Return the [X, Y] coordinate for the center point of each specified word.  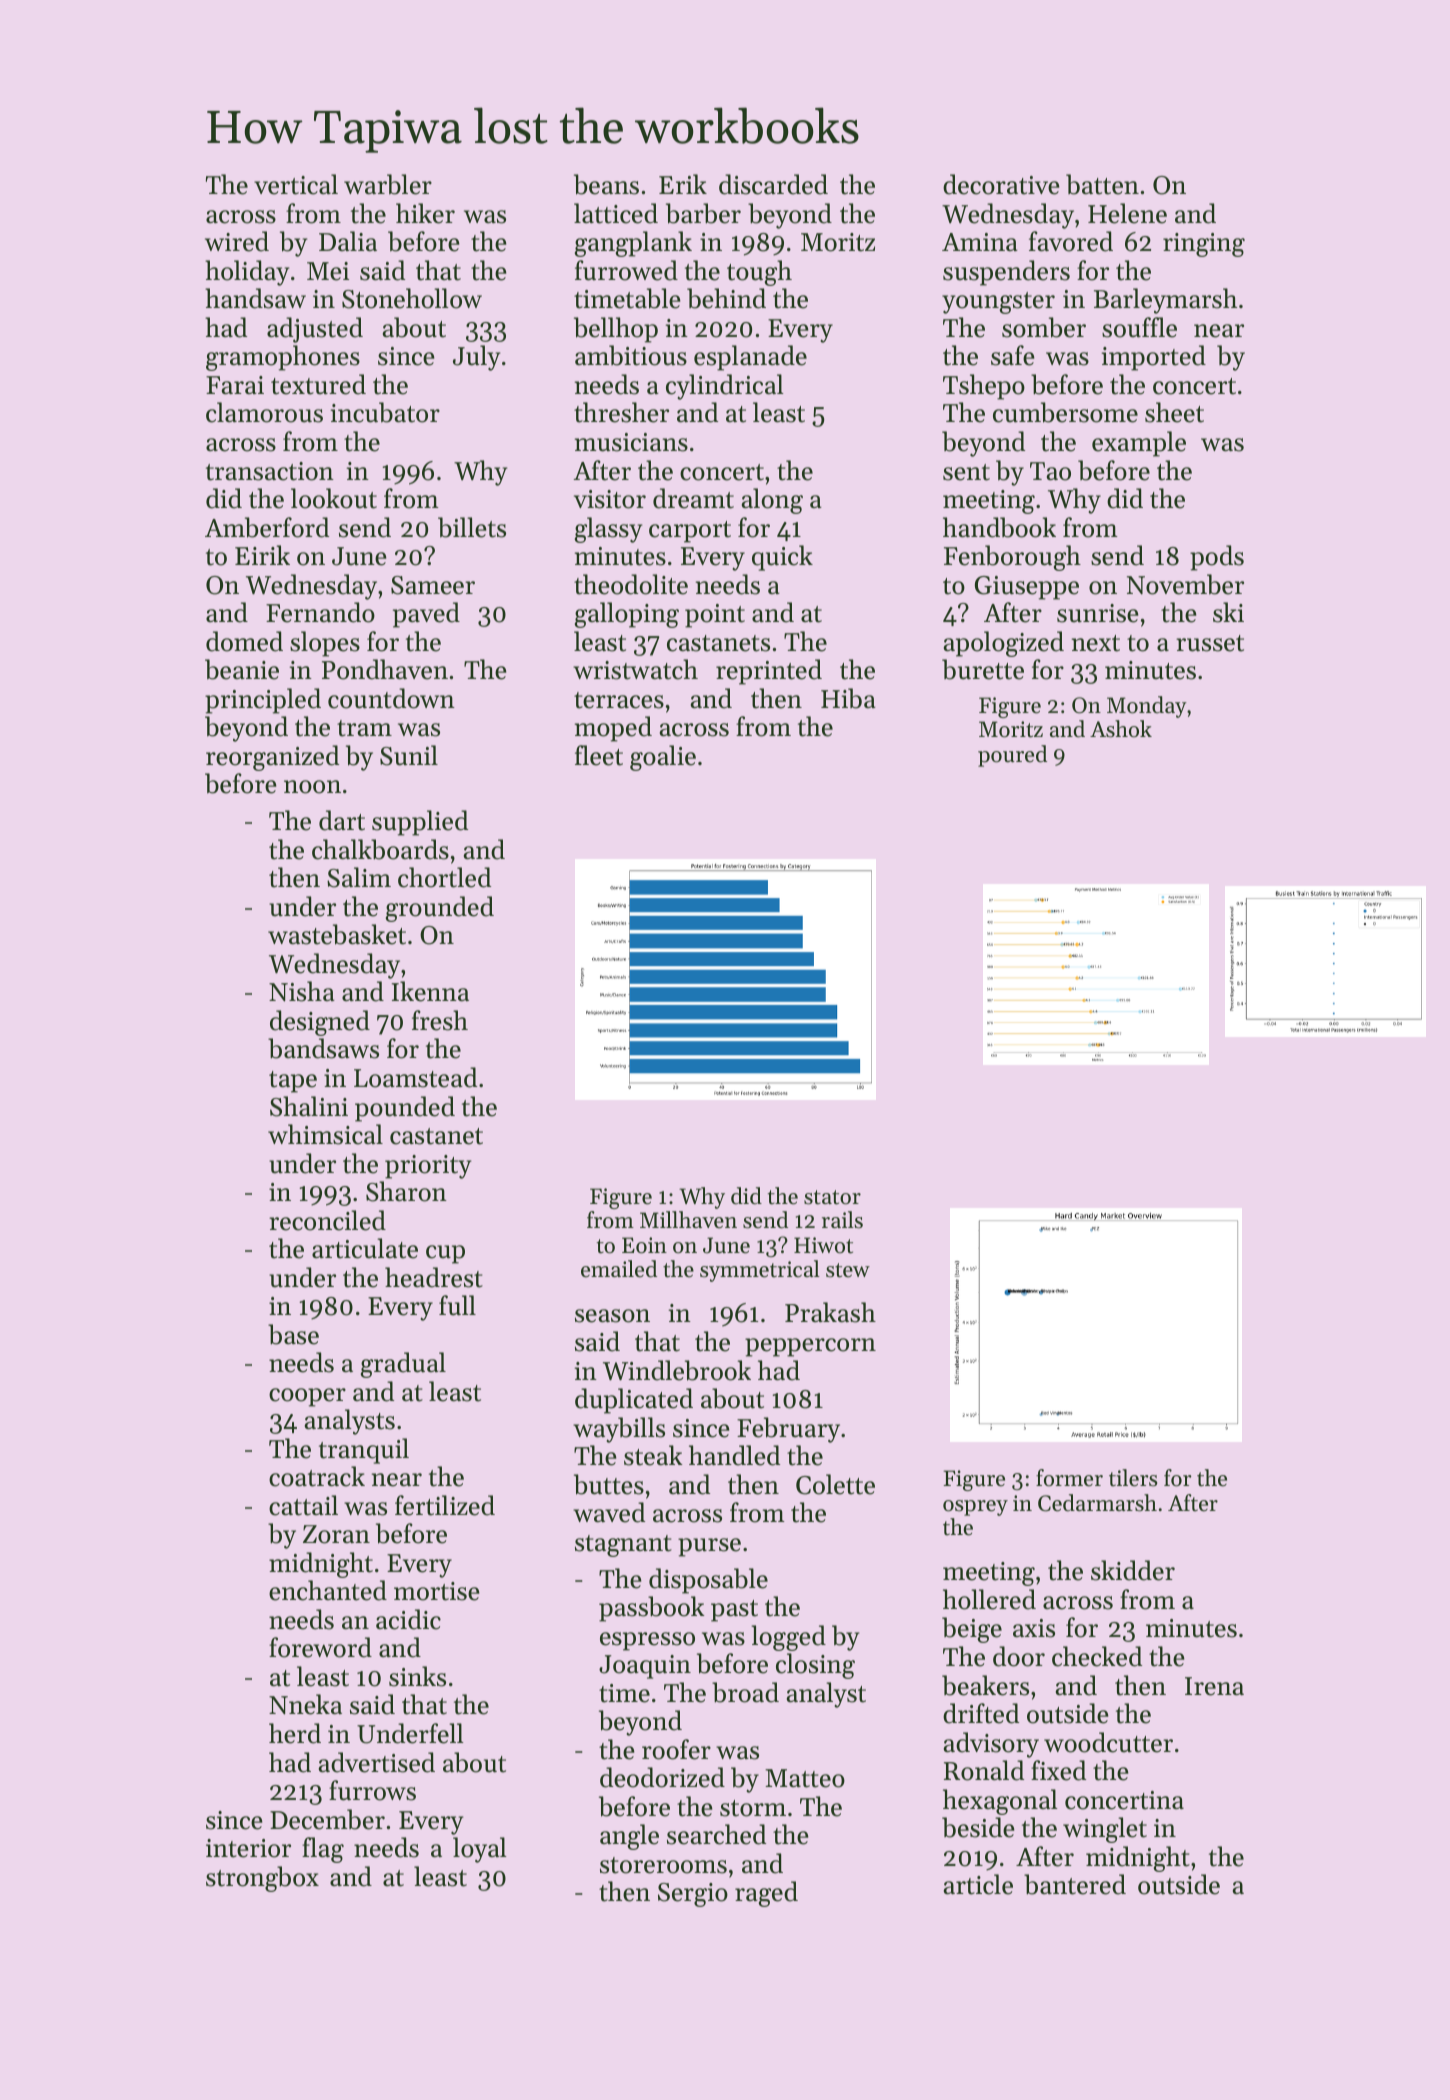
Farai [235, 385]
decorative [1001, 184]
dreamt [693, 498]
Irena [1214, 1686]
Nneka [305, 1704]
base [293, 1334]
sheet [1174, 412]
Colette [835, 1484]
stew [848, 1270]
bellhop [616, 330]
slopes [325, 644]
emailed [619, 1269]
